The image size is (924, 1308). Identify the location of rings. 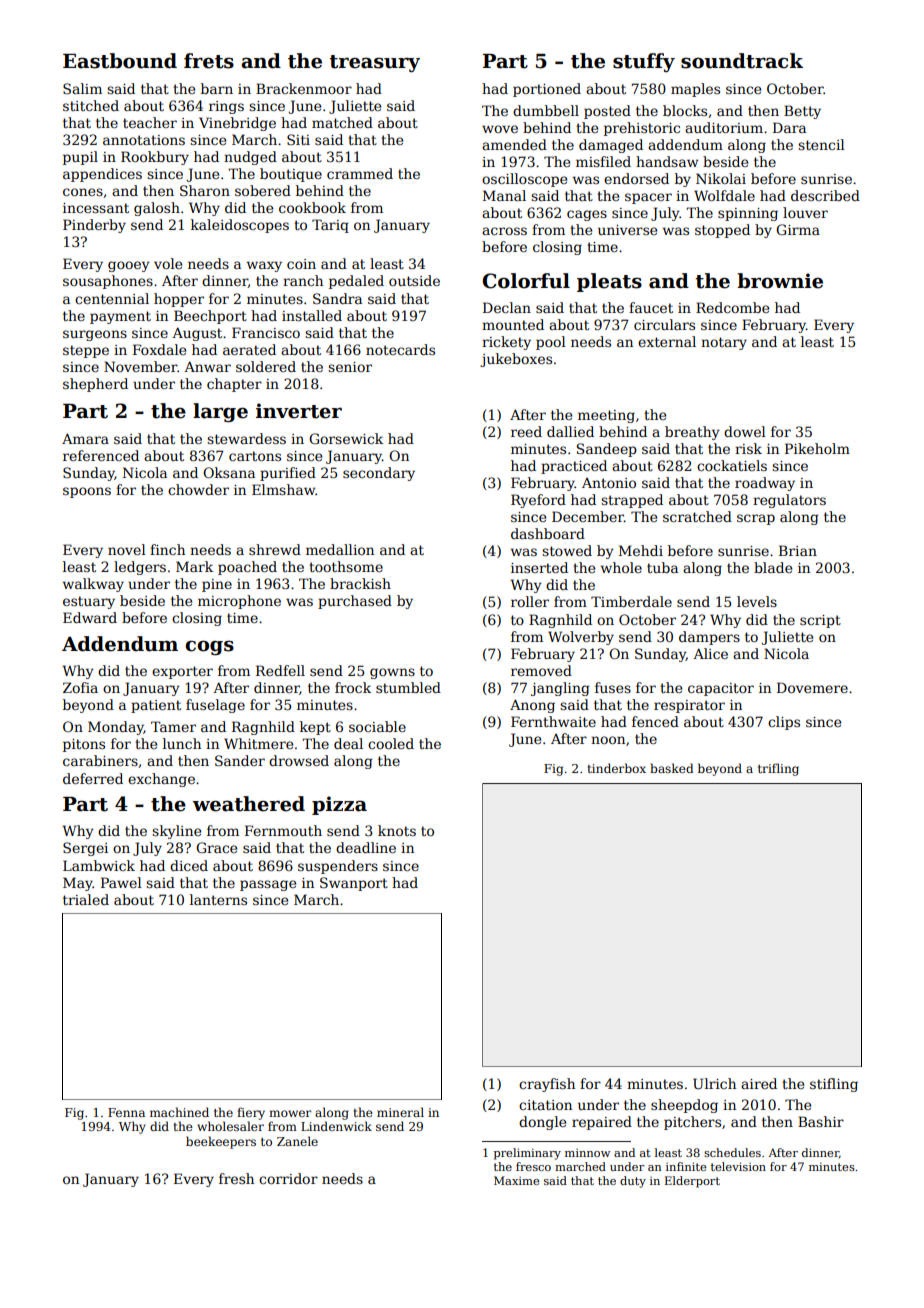
(226, 107).
